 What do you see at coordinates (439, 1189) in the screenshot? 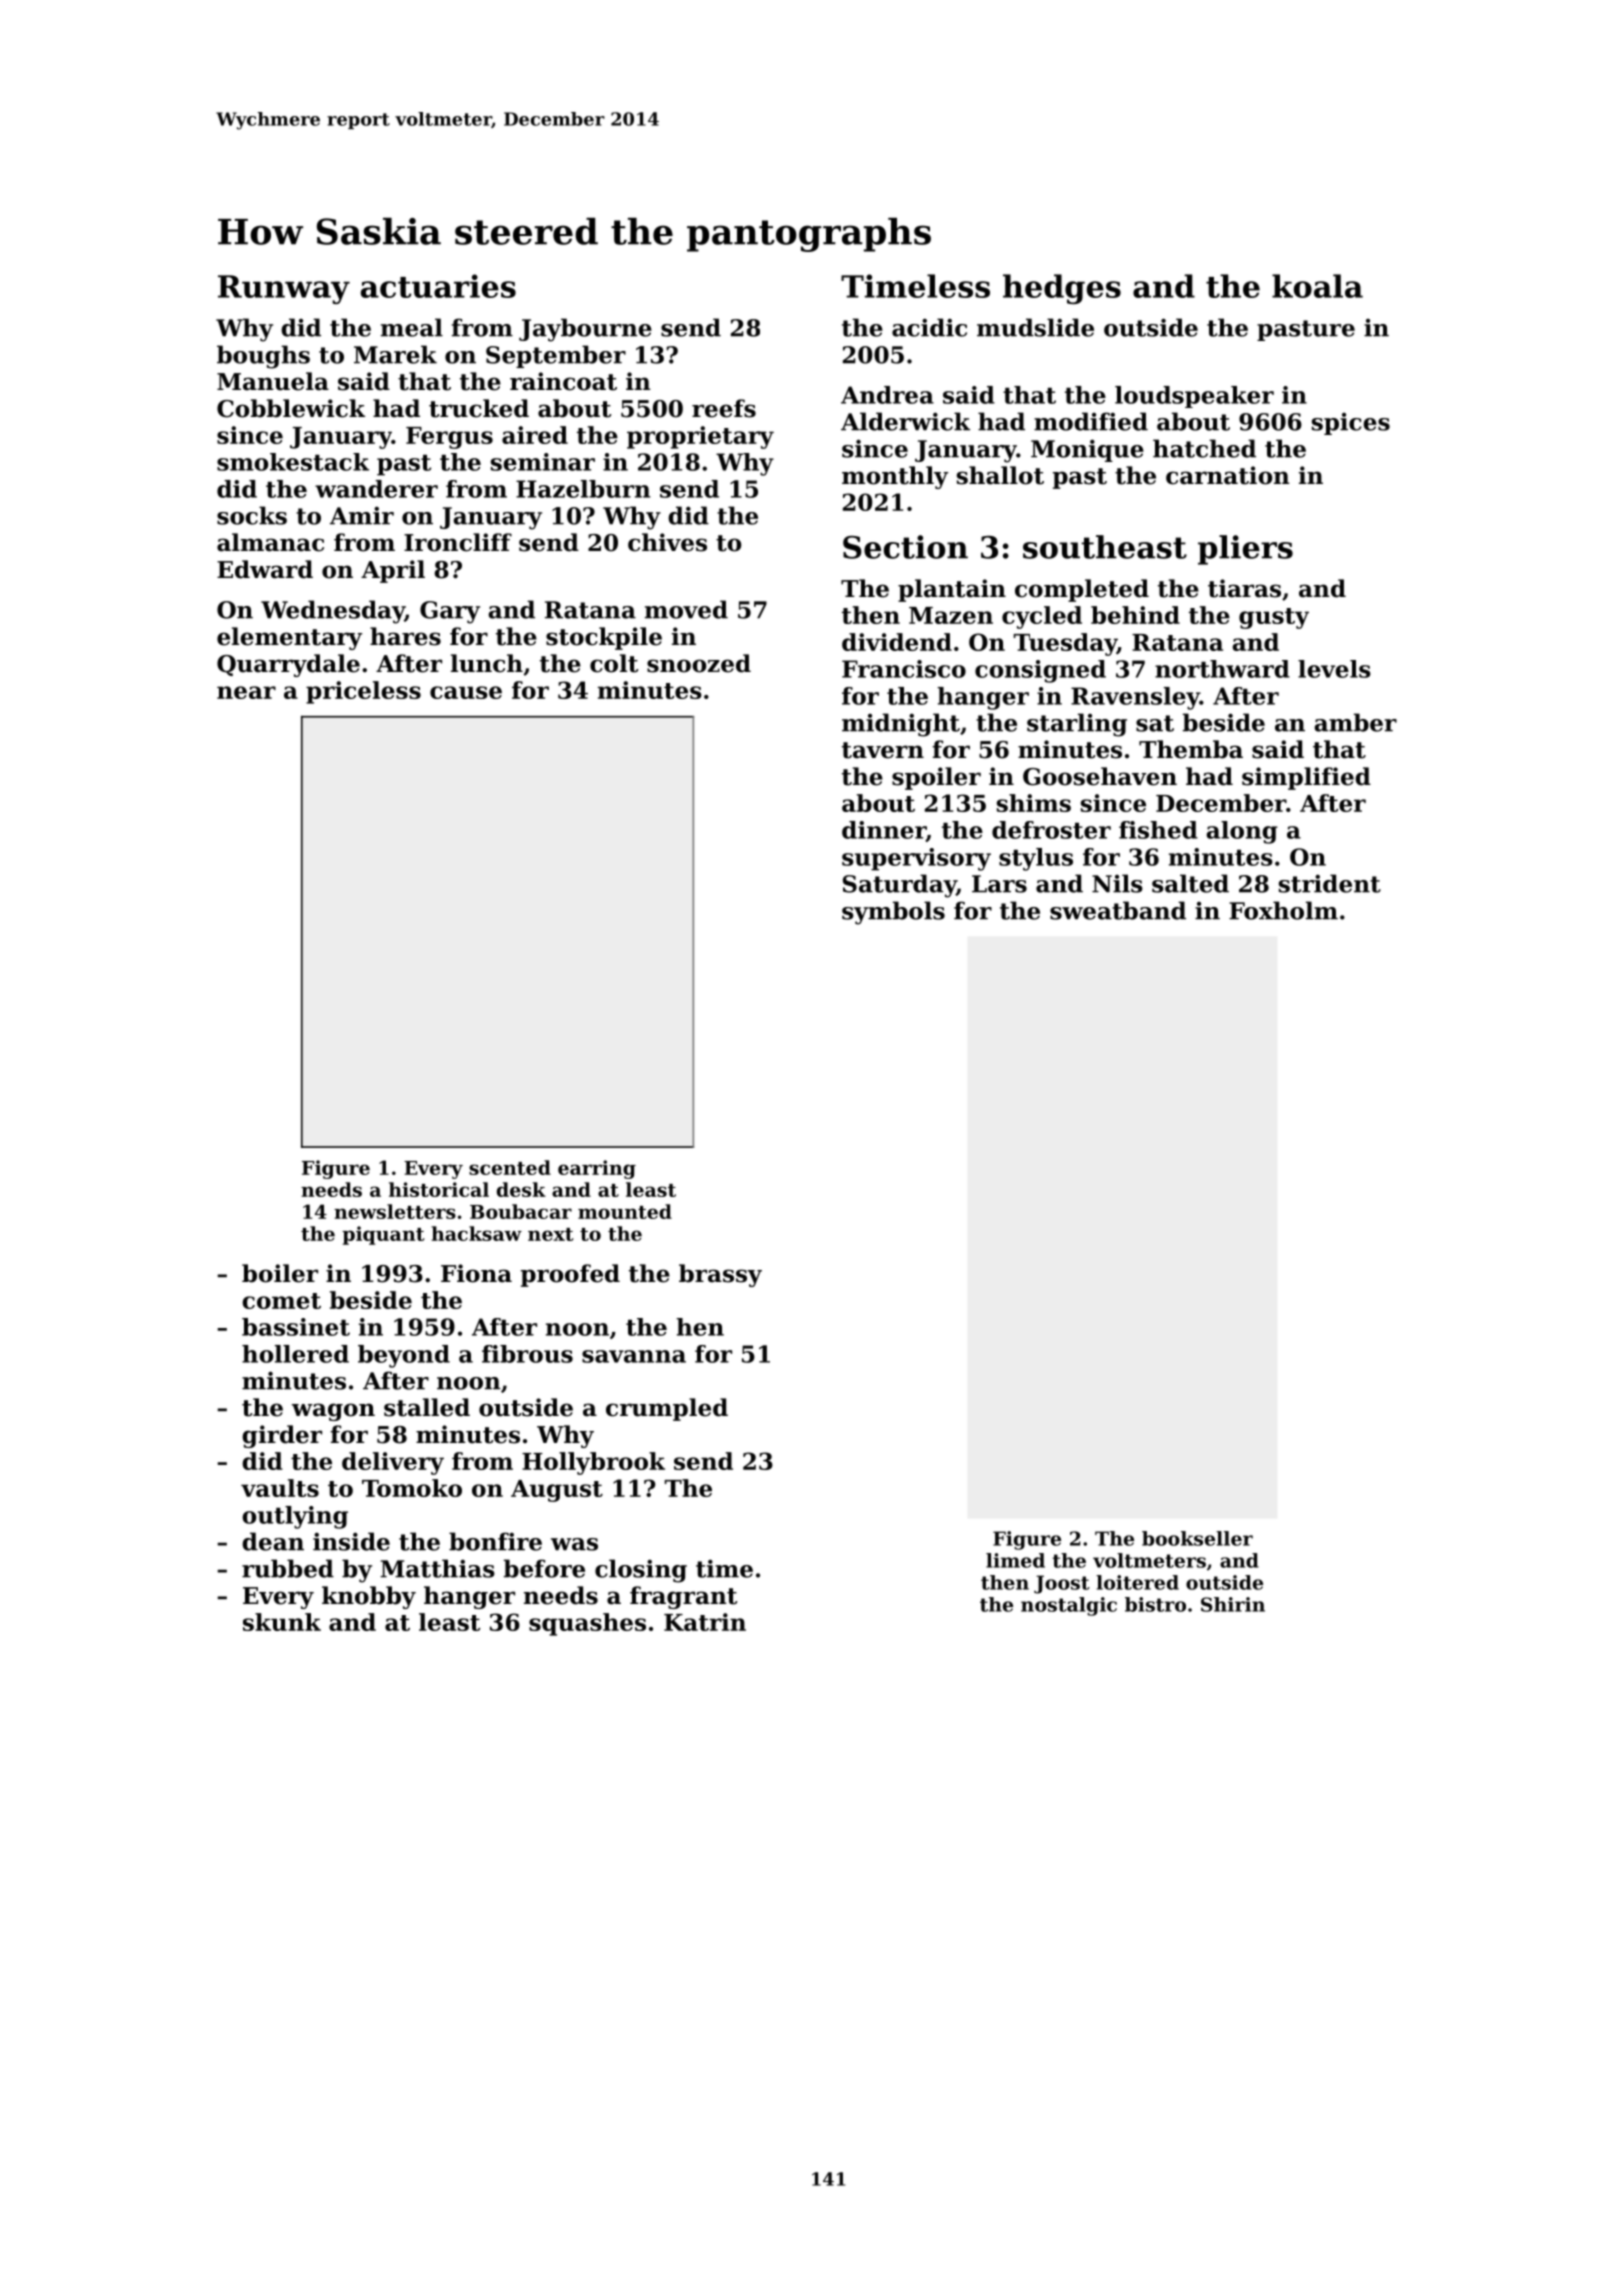
I see `historical` at bounding box center [439, 1189].
